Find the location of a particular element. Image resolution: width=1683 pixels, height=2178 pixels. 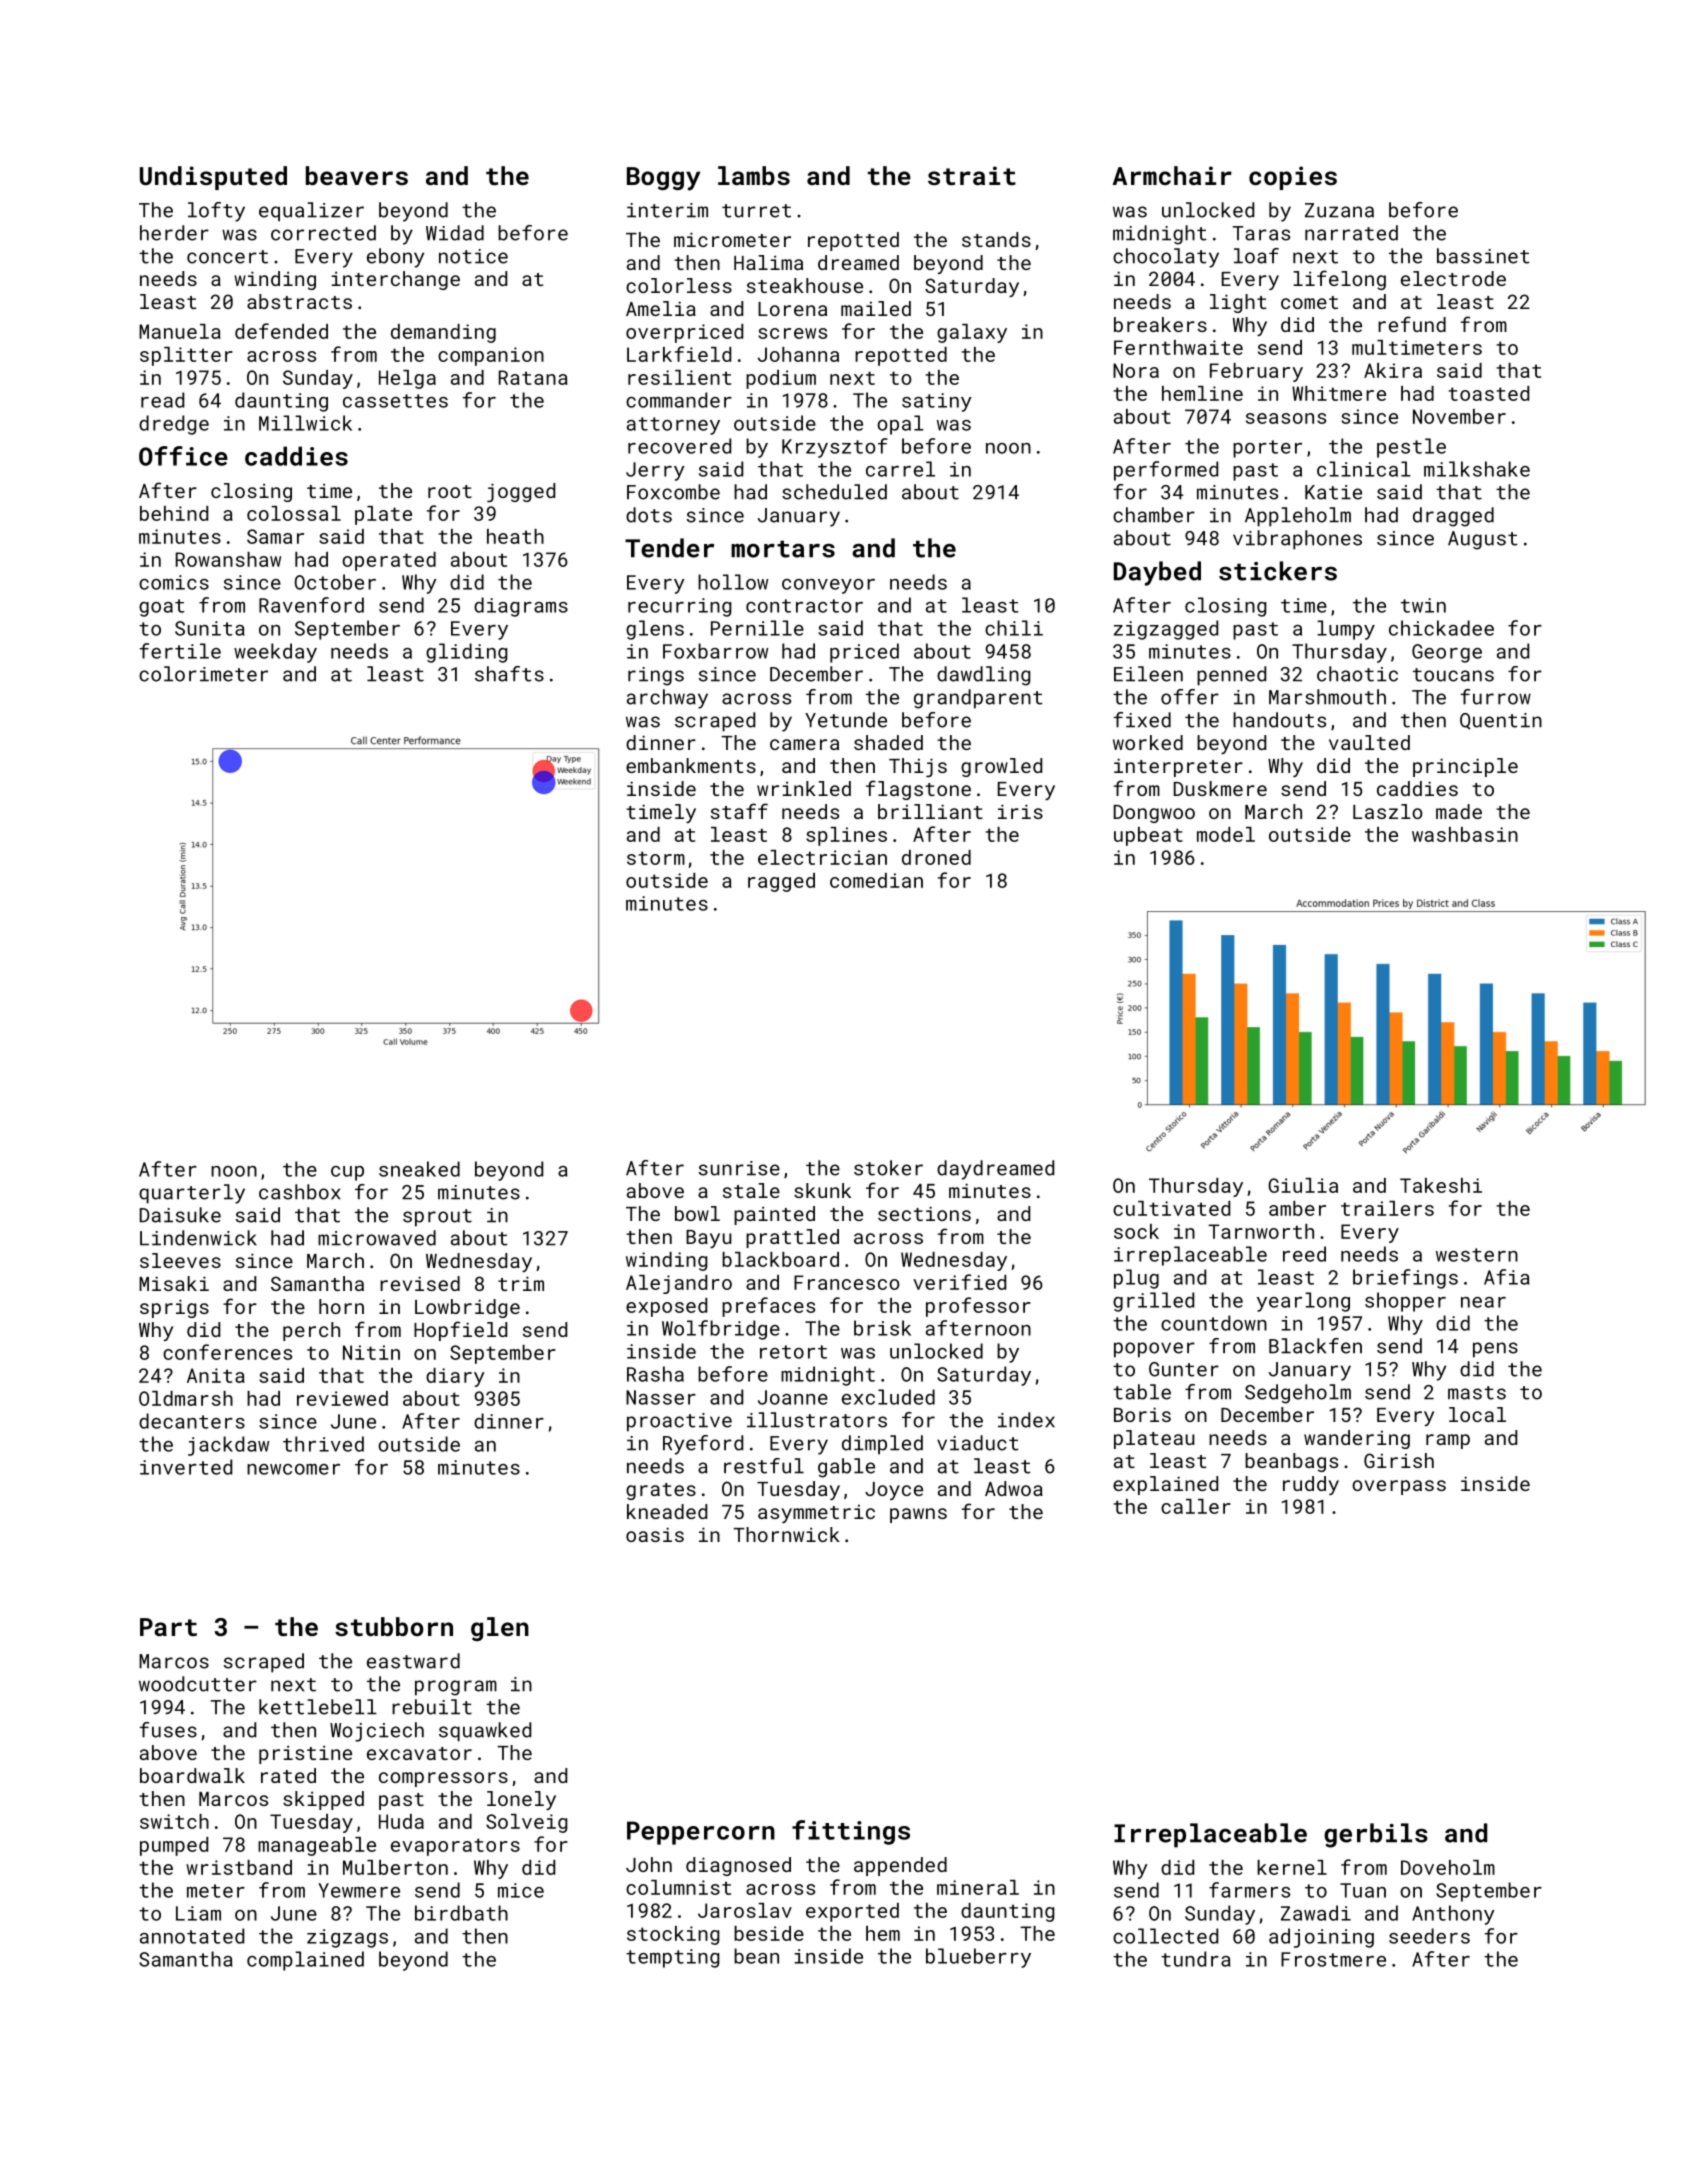

Undisputed is located at coordinates (213, 178).
